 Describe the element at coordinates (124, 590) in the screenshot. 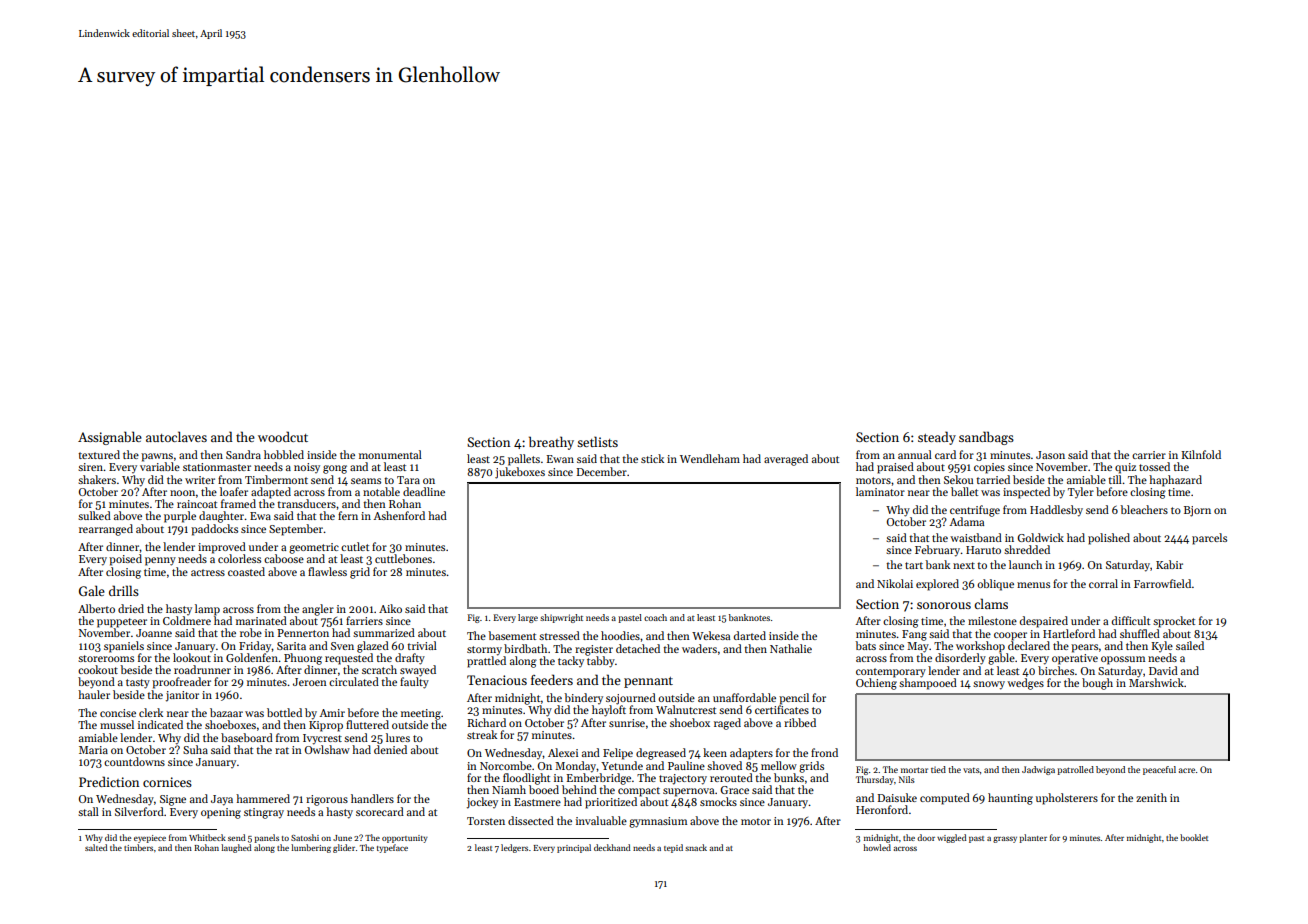

I see `drills` at that location.
